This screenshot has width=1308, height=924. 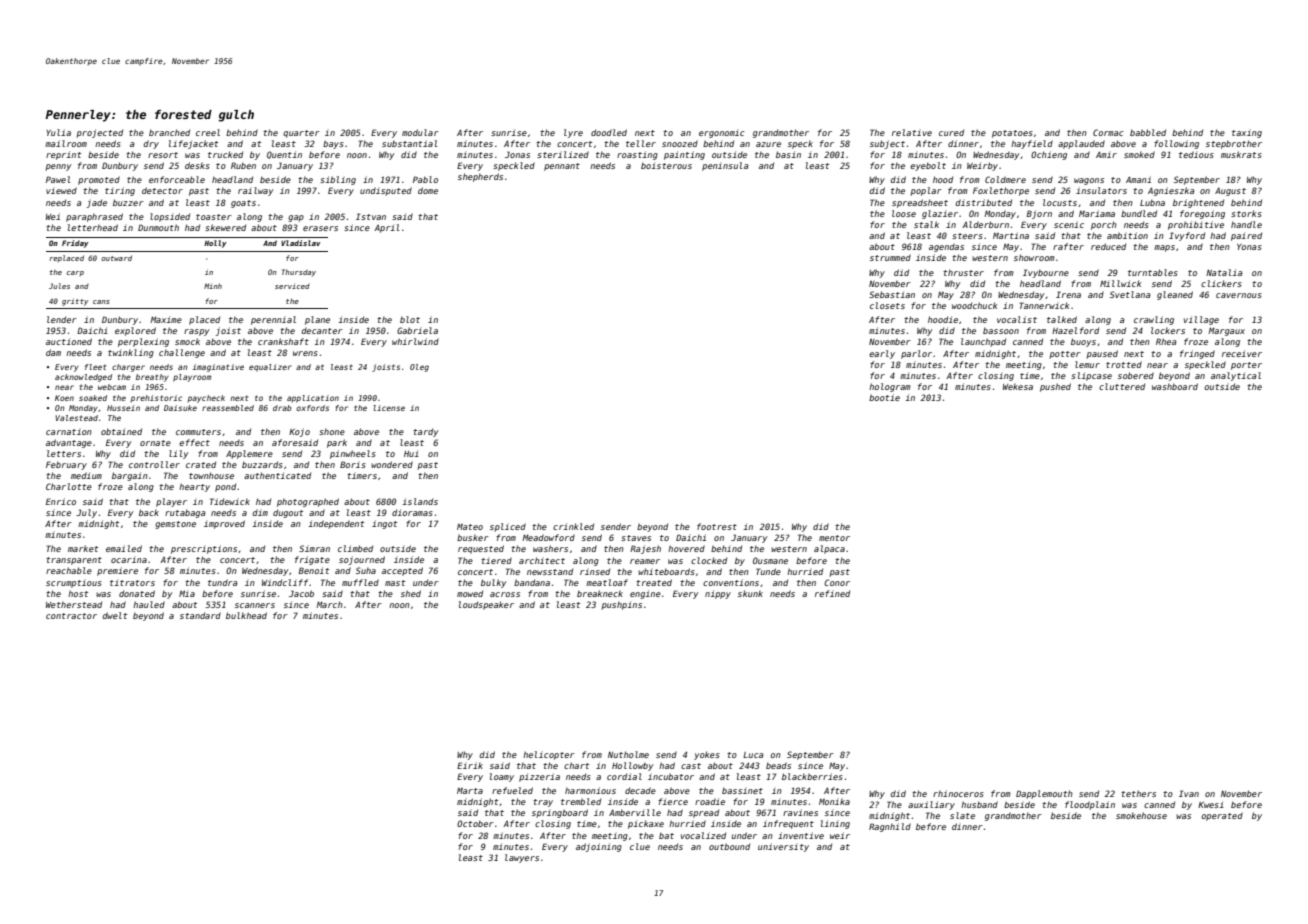 I want to click on Irena, so click(x=1068, y=294).
